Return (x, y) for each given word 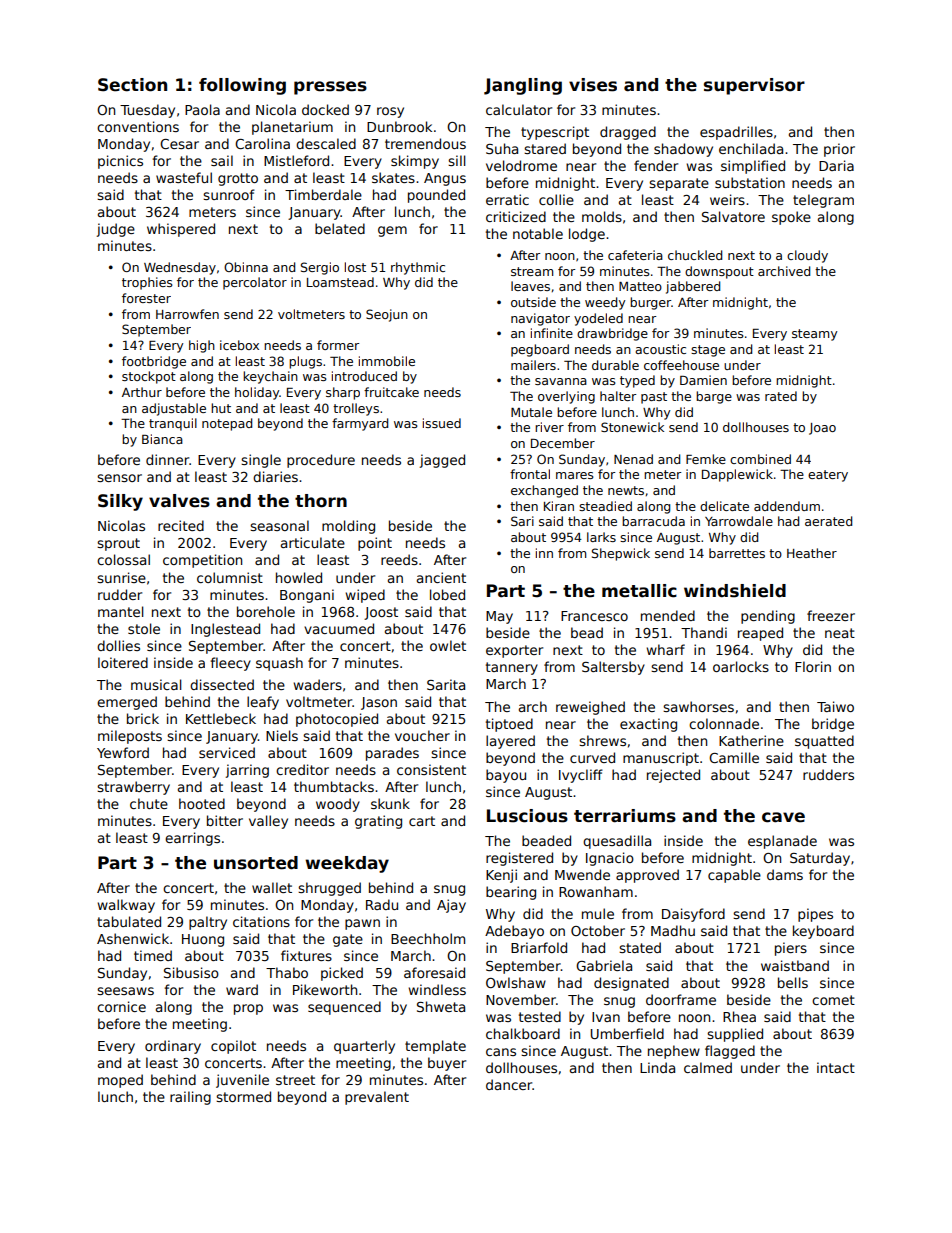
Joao (822, 429)
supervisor (754, 86)
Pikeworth (325, 989)
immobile (387, 361)
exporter (514, 651)
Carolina (262, 143)
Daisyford (693, 915)
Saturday (820, 859)
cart (422, 821)
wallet (272, 887)
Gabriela (604, 965)
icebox (239, 345)
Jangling (523, 86)
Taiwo (835, 706)
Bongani (307, 596)
